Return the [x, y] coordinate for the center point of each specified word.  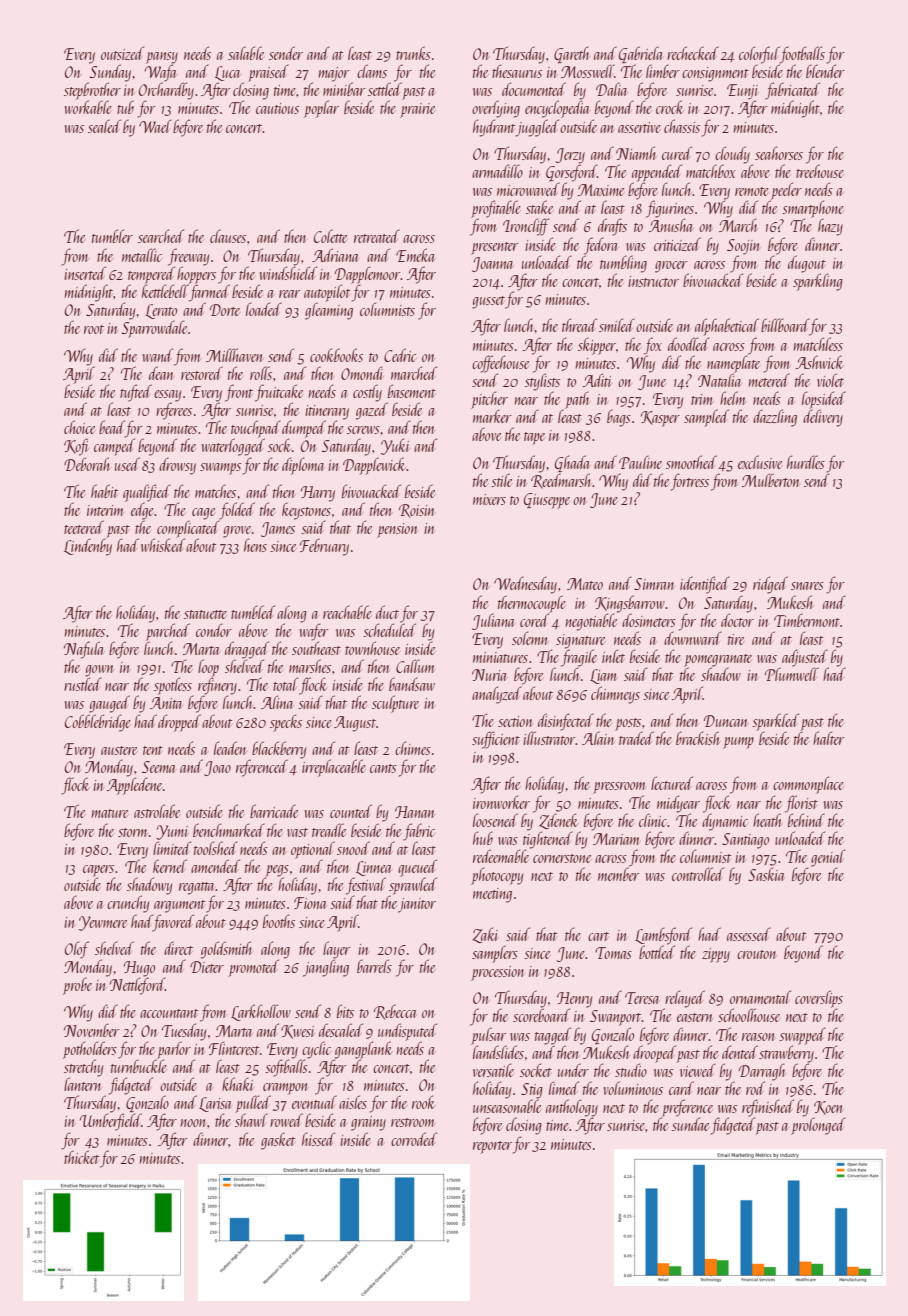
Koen [828, 1108]
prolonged [818, 1126]
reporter [492, 1147]
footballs [802, 55]
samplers [495, 954]
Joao [217, 768]
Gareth [571, 54]
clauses [228, 236]
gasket [278, 1141]
